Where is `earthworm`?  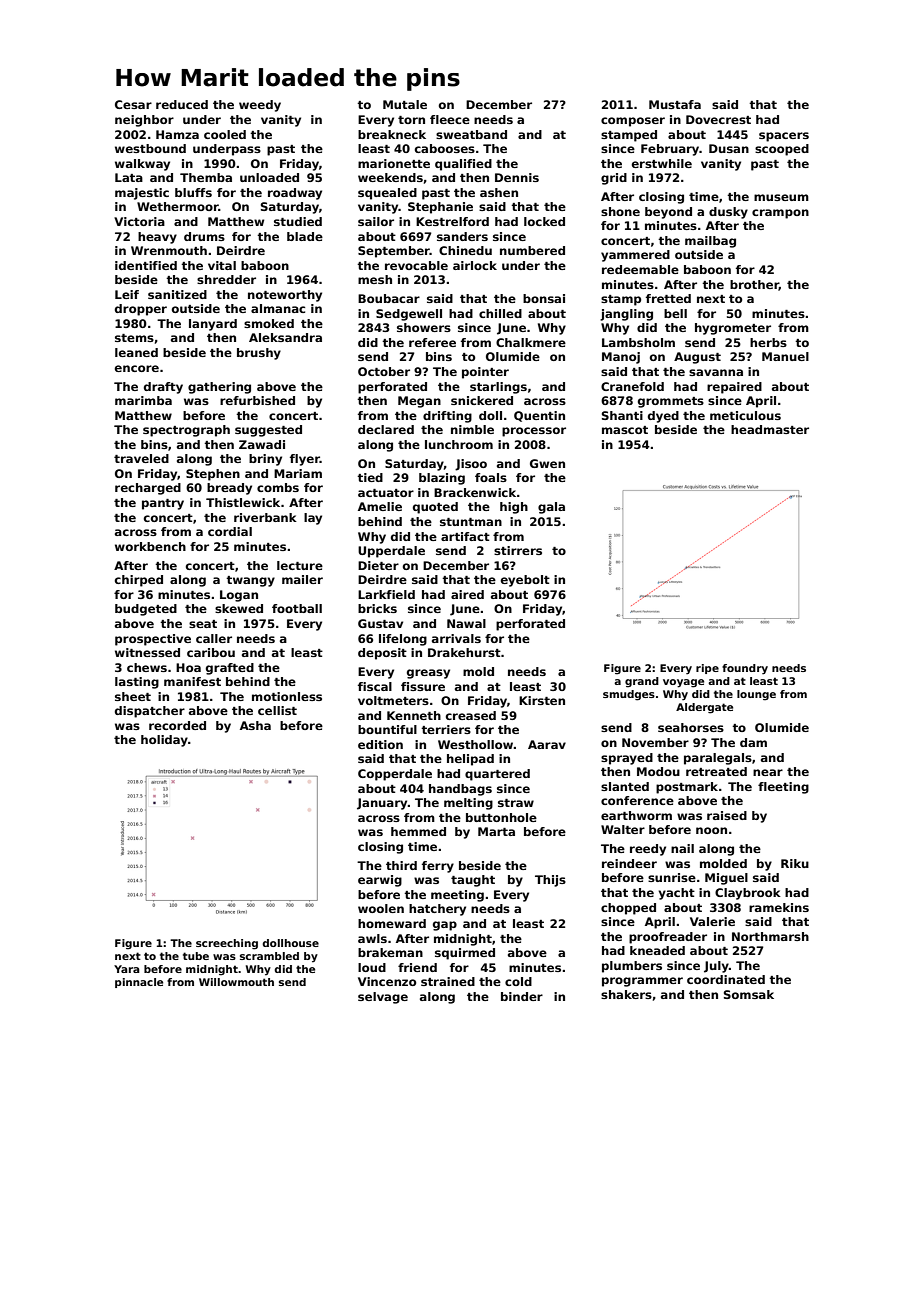 earthworm is located at coordinates (636, 815).
